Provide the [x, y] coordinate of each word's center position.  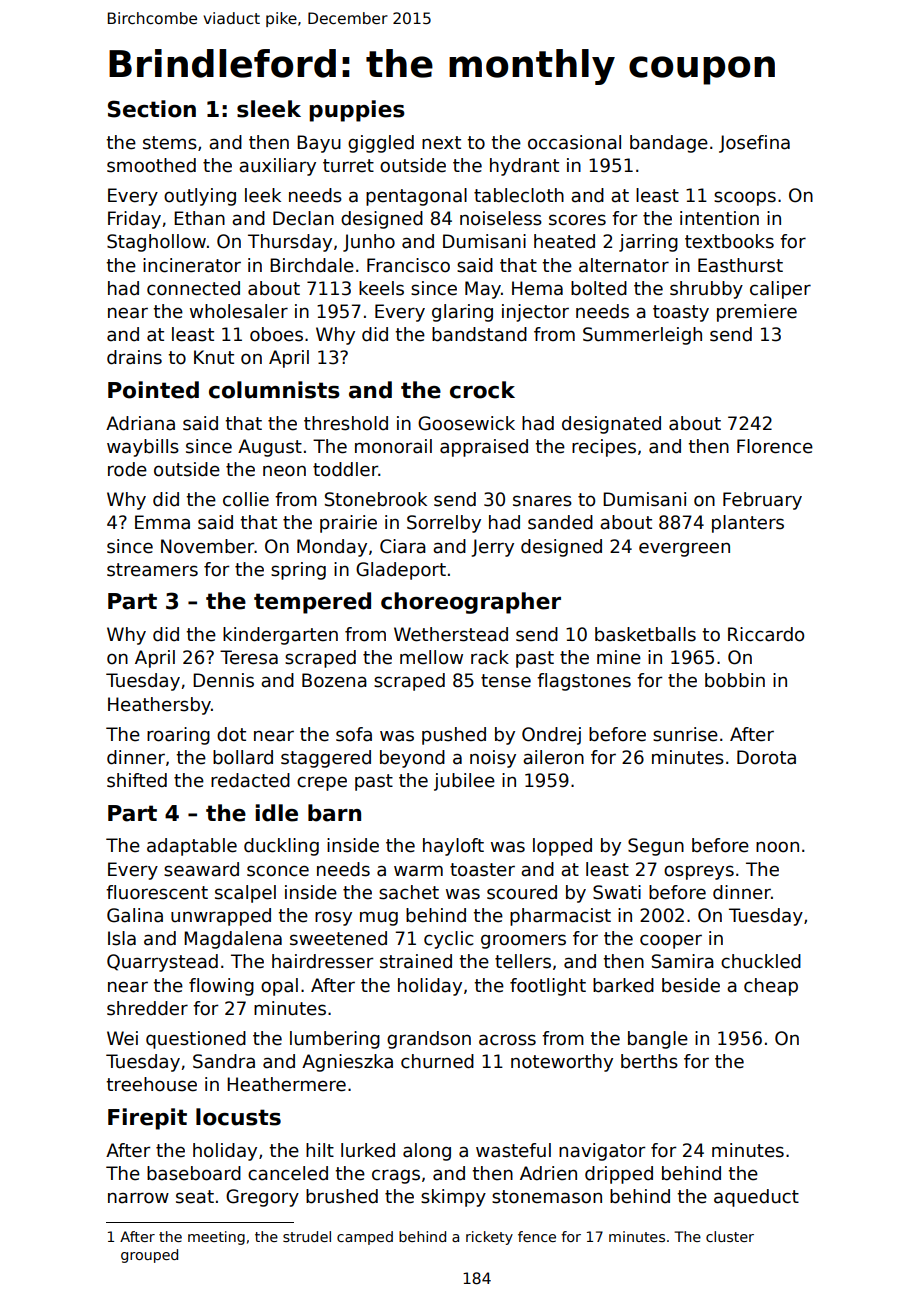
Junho [369, 243]
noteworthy [562, 1063]
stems [170, 143]
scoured [522, 892]
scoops [745, 198]
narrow [138, 1198]
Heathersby [159, 706]
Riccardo [766, 634]
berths [649, 1061]
